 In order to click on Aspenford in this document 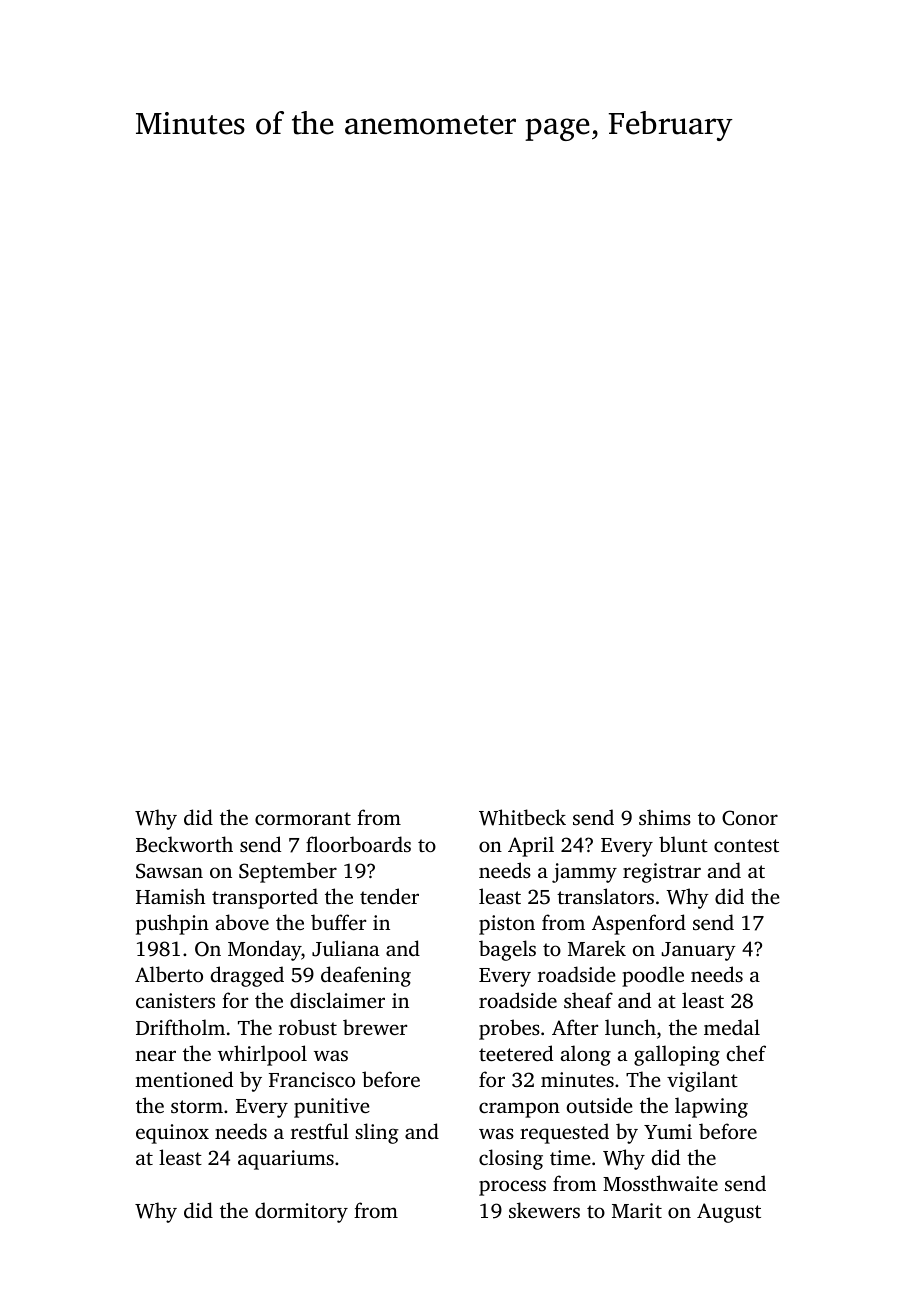, I will do `click(639, 924)`.
